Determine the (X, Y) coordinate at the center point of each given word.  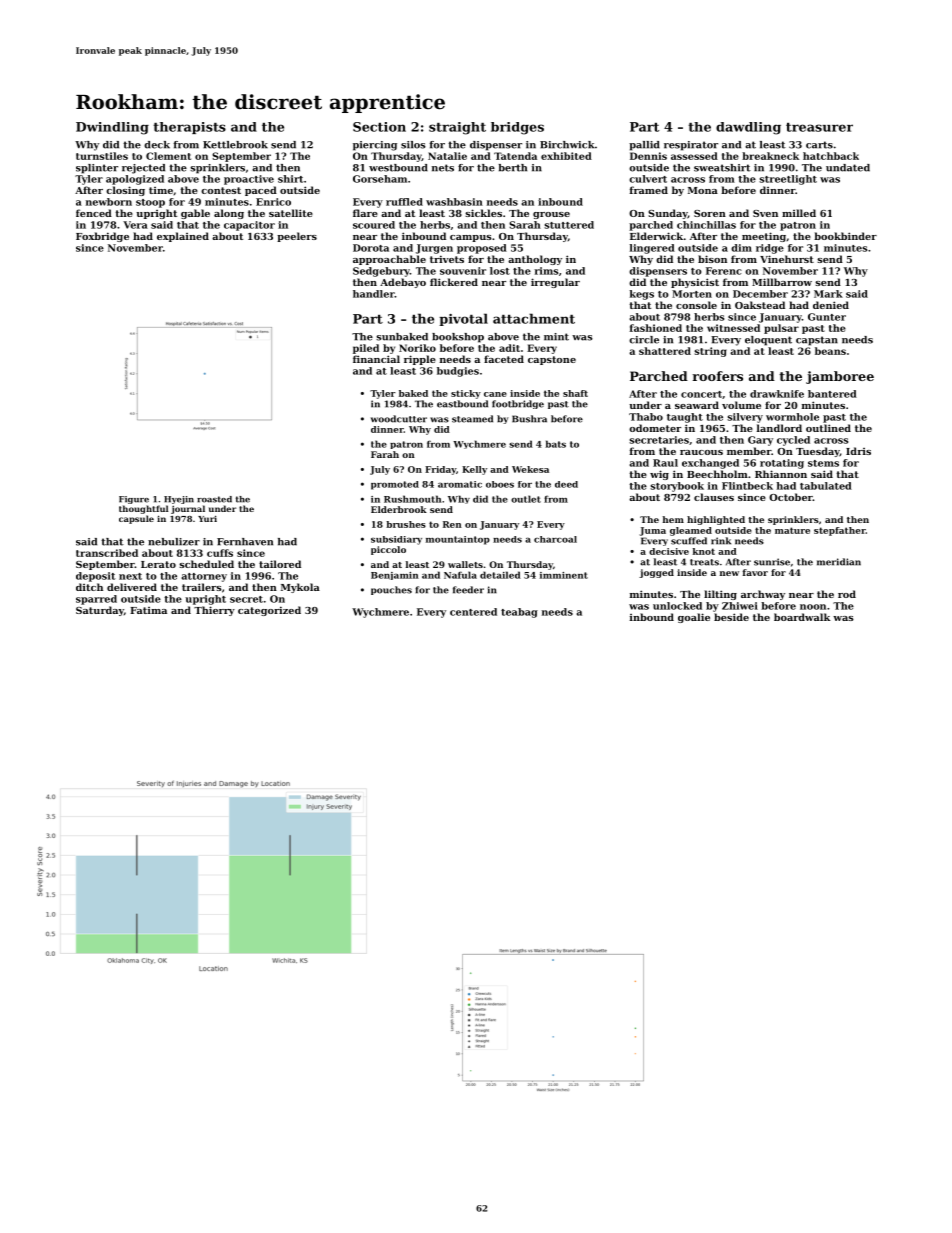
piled (366, 349)
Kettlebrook (235, 145)
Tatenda (515, 156)
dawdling (748, 128)
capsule (136, 519)
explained (183, 237)
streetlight (788, 180)
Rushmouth (413, 499)
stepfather (840, 531)
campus (471, 238)
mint (556, 337)
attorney (204, 577)
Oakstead (760, 305)
